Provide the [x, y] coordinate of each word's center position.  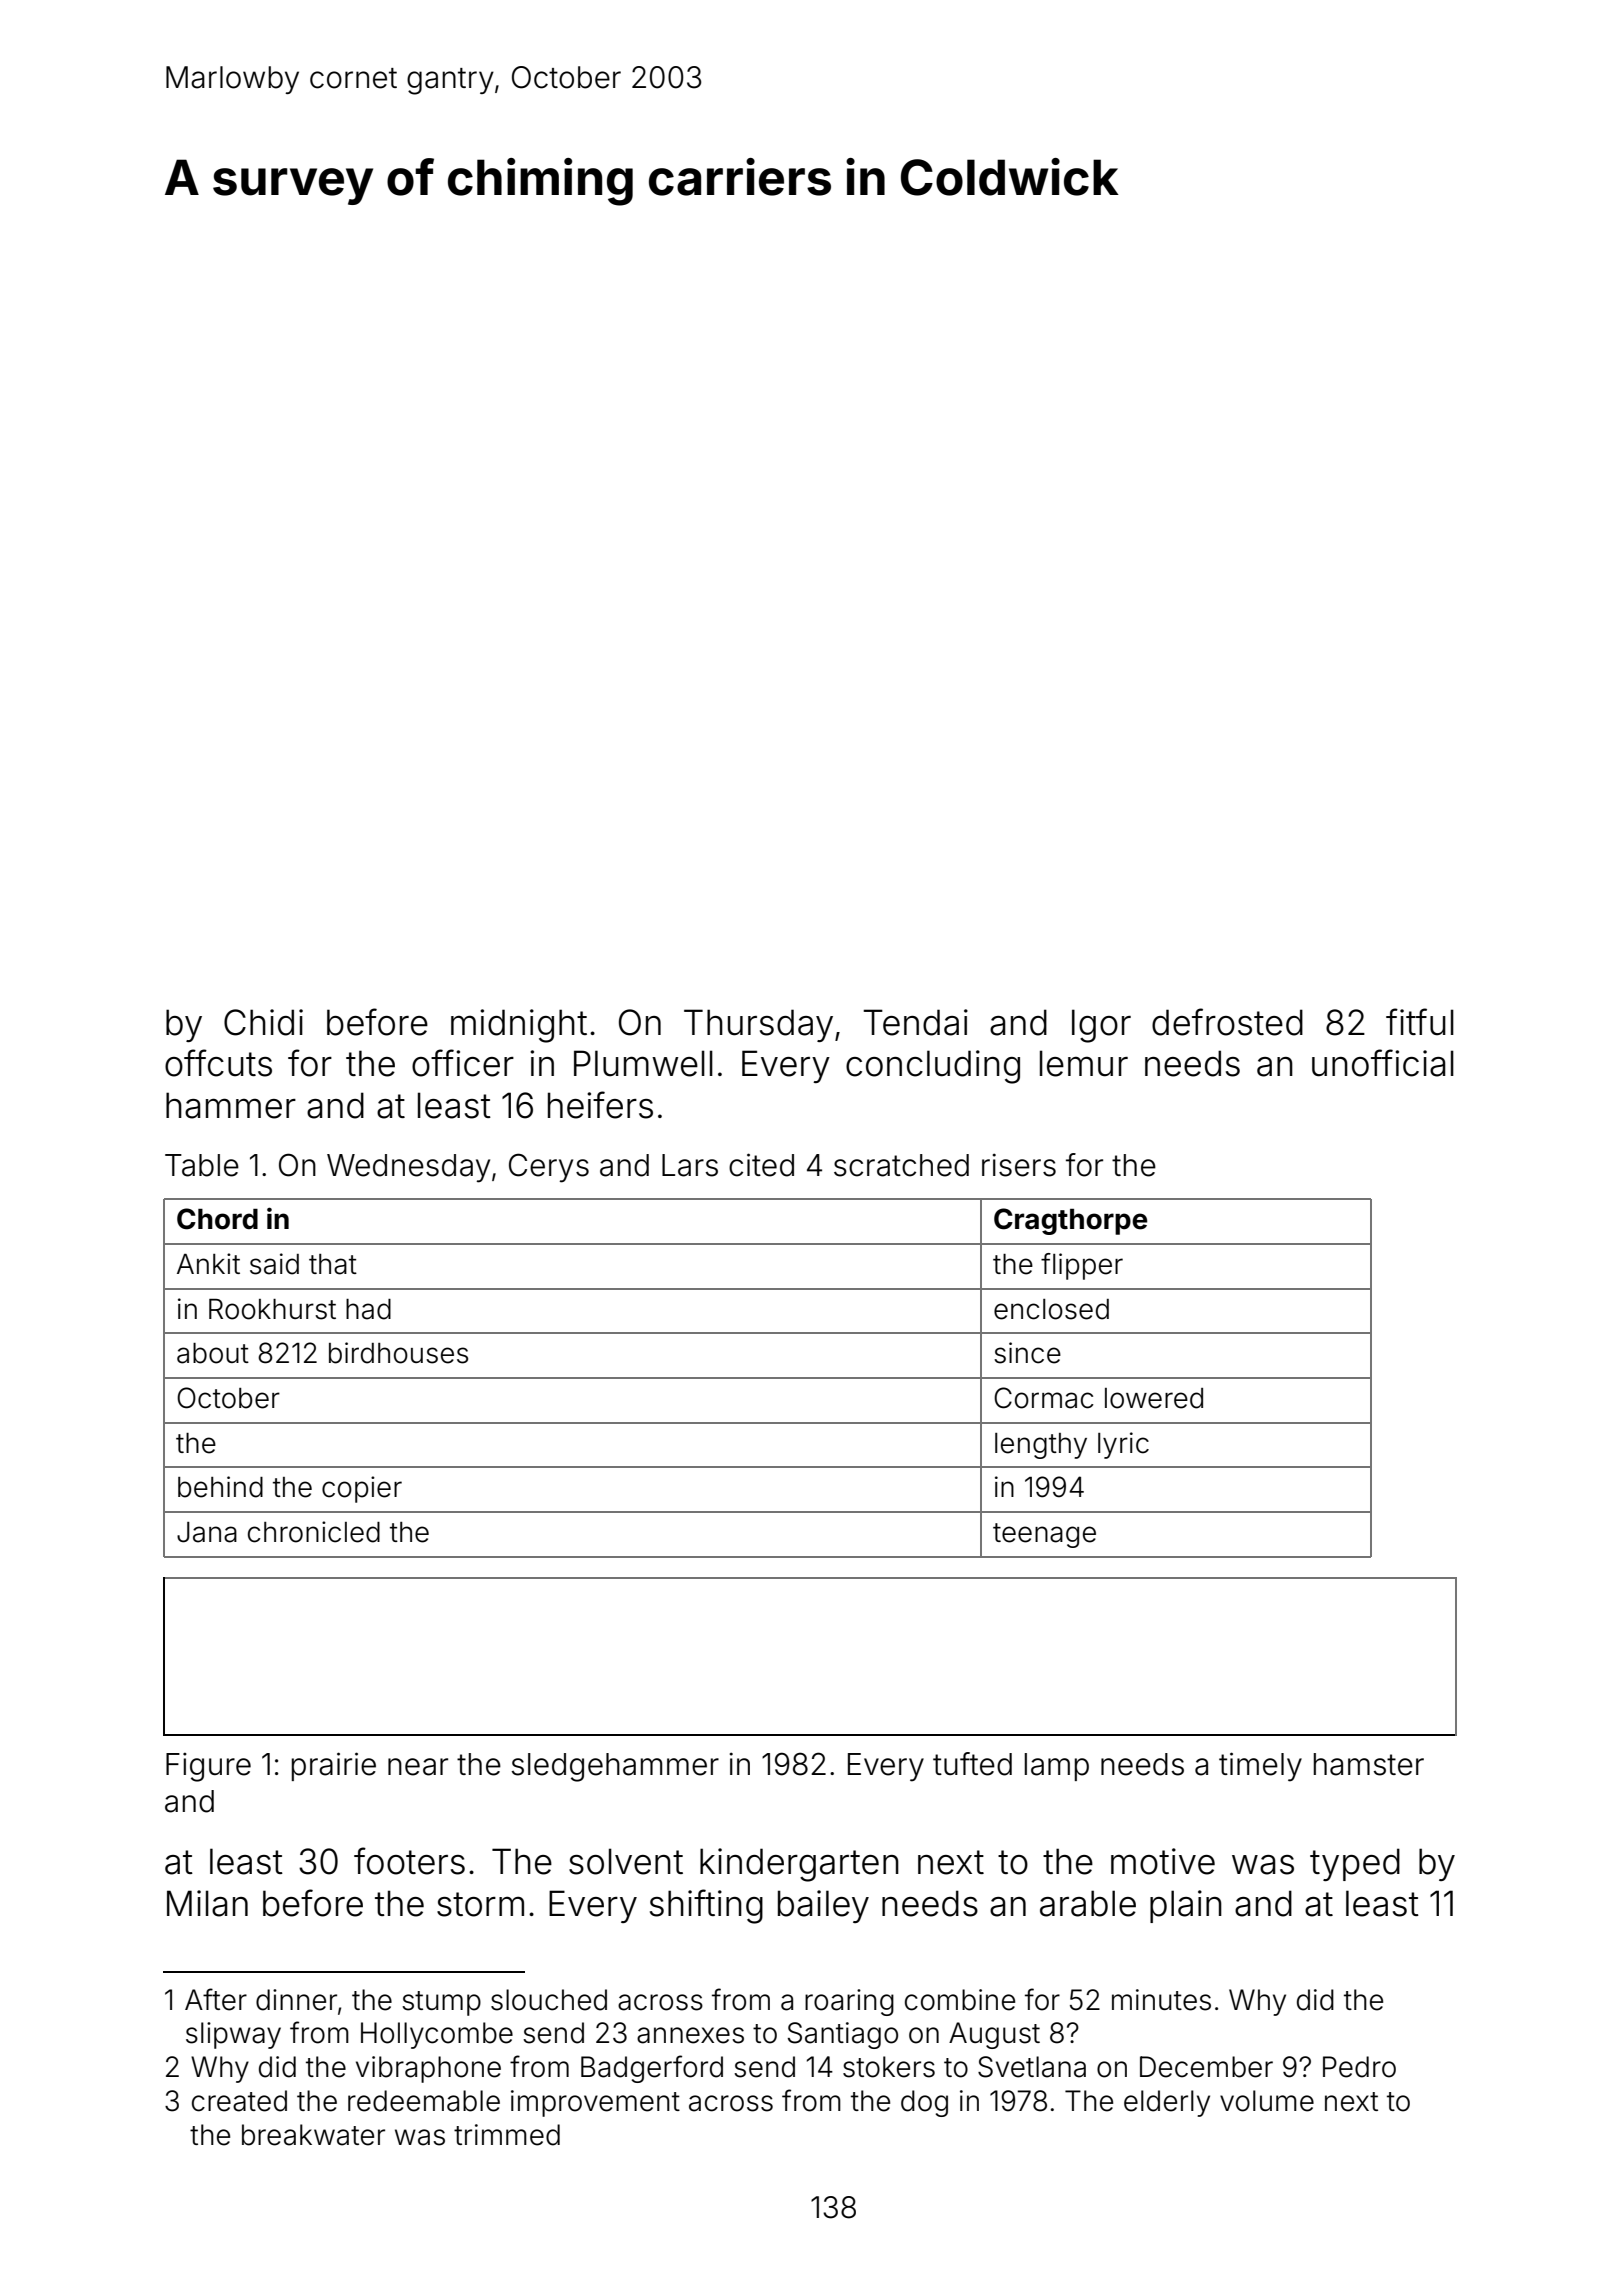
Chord [217, 1219]
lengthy [1041, 1446]
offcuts [218, 1063]
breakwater [313, 2135]
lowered [1154, 1398]
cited [761, 1165]
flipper [1082, 1266]
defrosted [1227, 1022]
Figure [208, 1767]
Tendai [915, 1022]
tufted [972, 1764]
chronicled [314, 1532]
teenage [1044, 1535]
